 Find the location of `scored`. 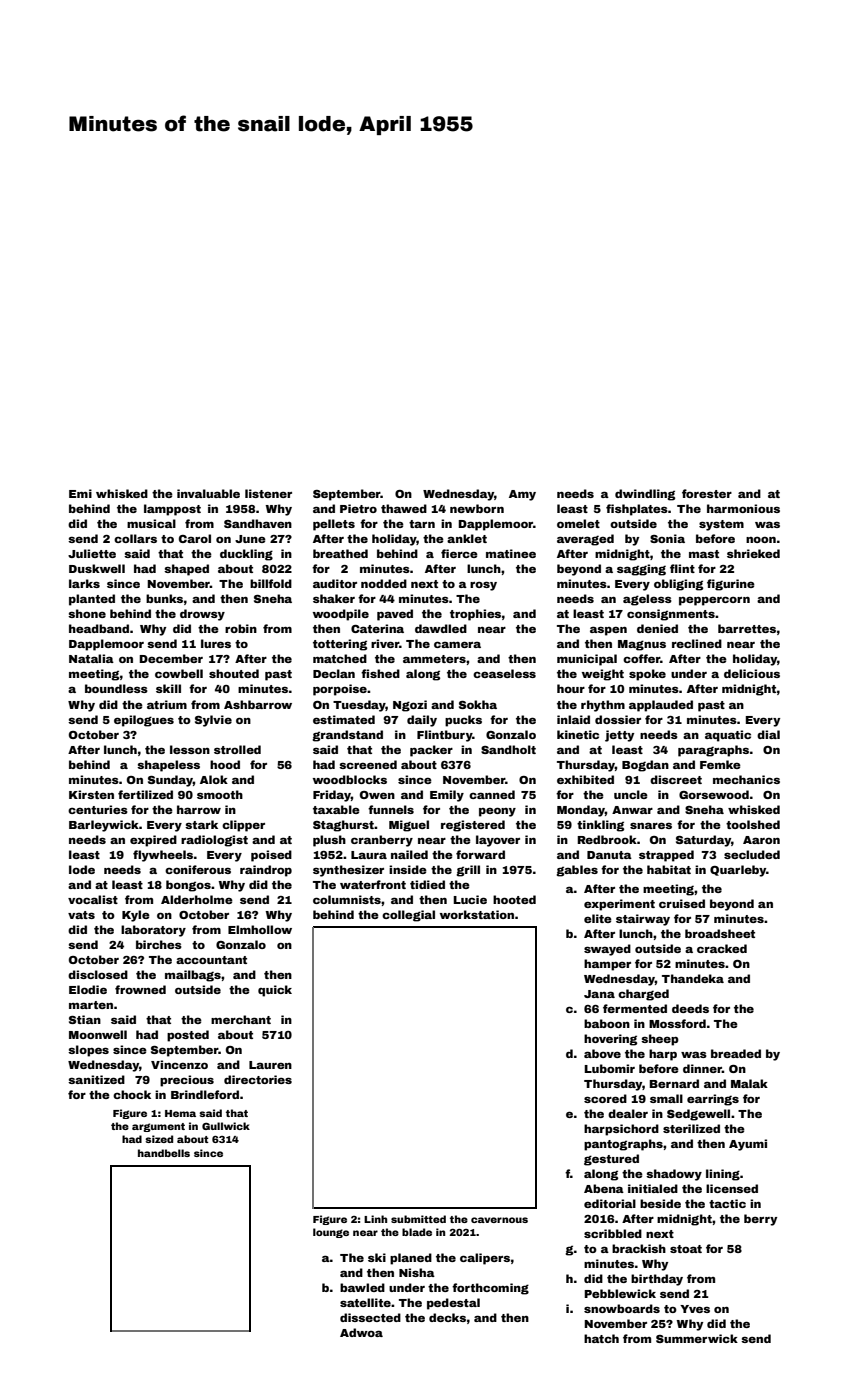

scored is located at coordinates (605, 1098).
